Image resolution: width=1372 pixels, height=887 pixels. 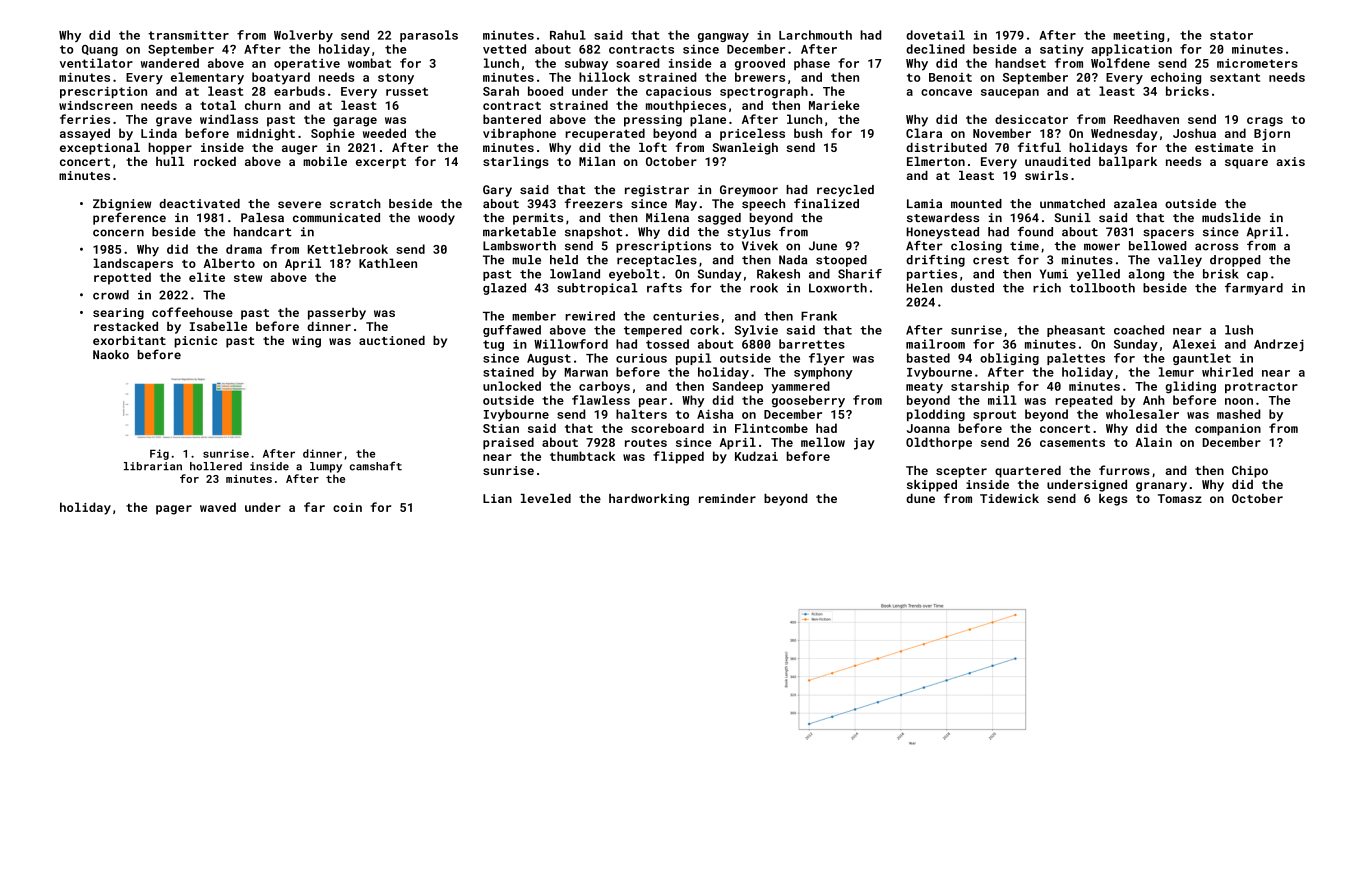 What do you see at coordinates (118, 314) in the page?
I see `searing` at bounding box center [118, 314].
